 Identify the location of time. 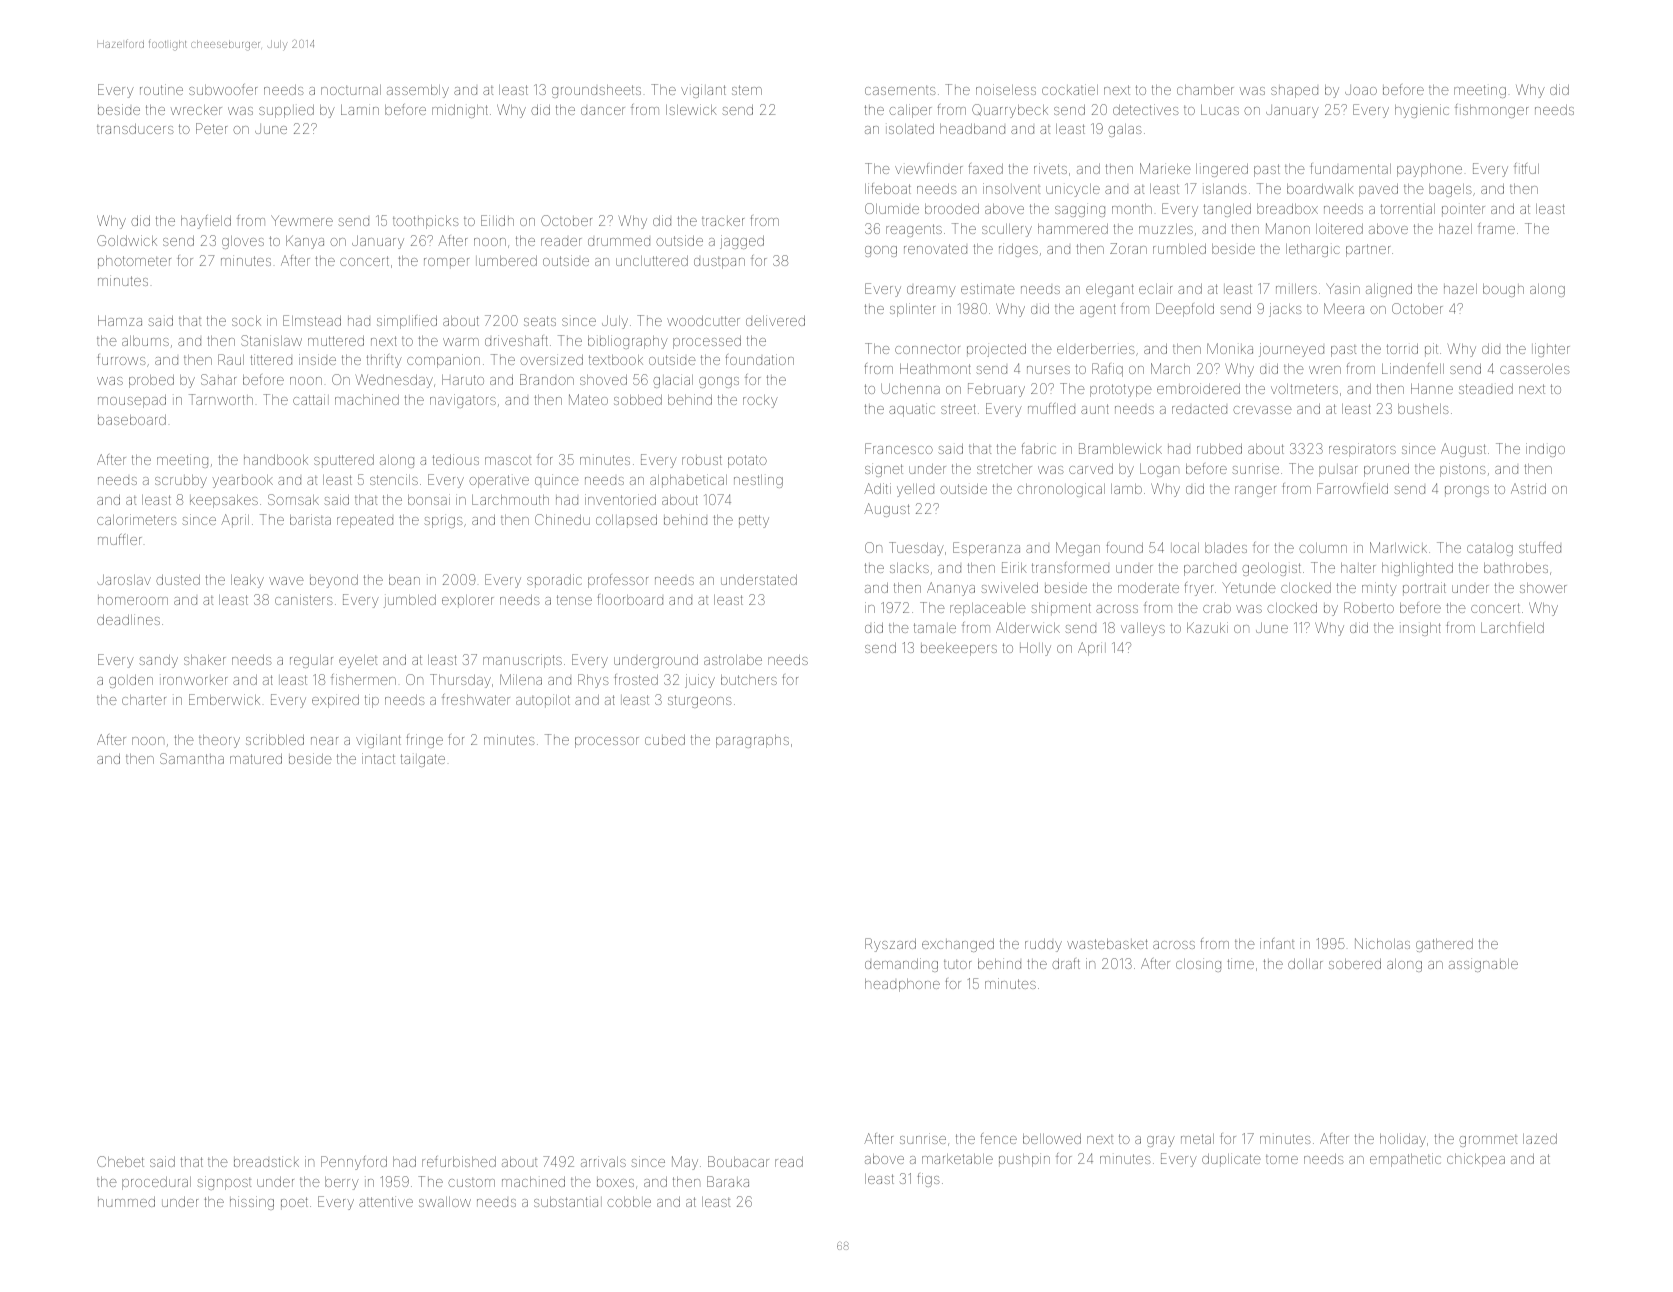
(1240, 963).
